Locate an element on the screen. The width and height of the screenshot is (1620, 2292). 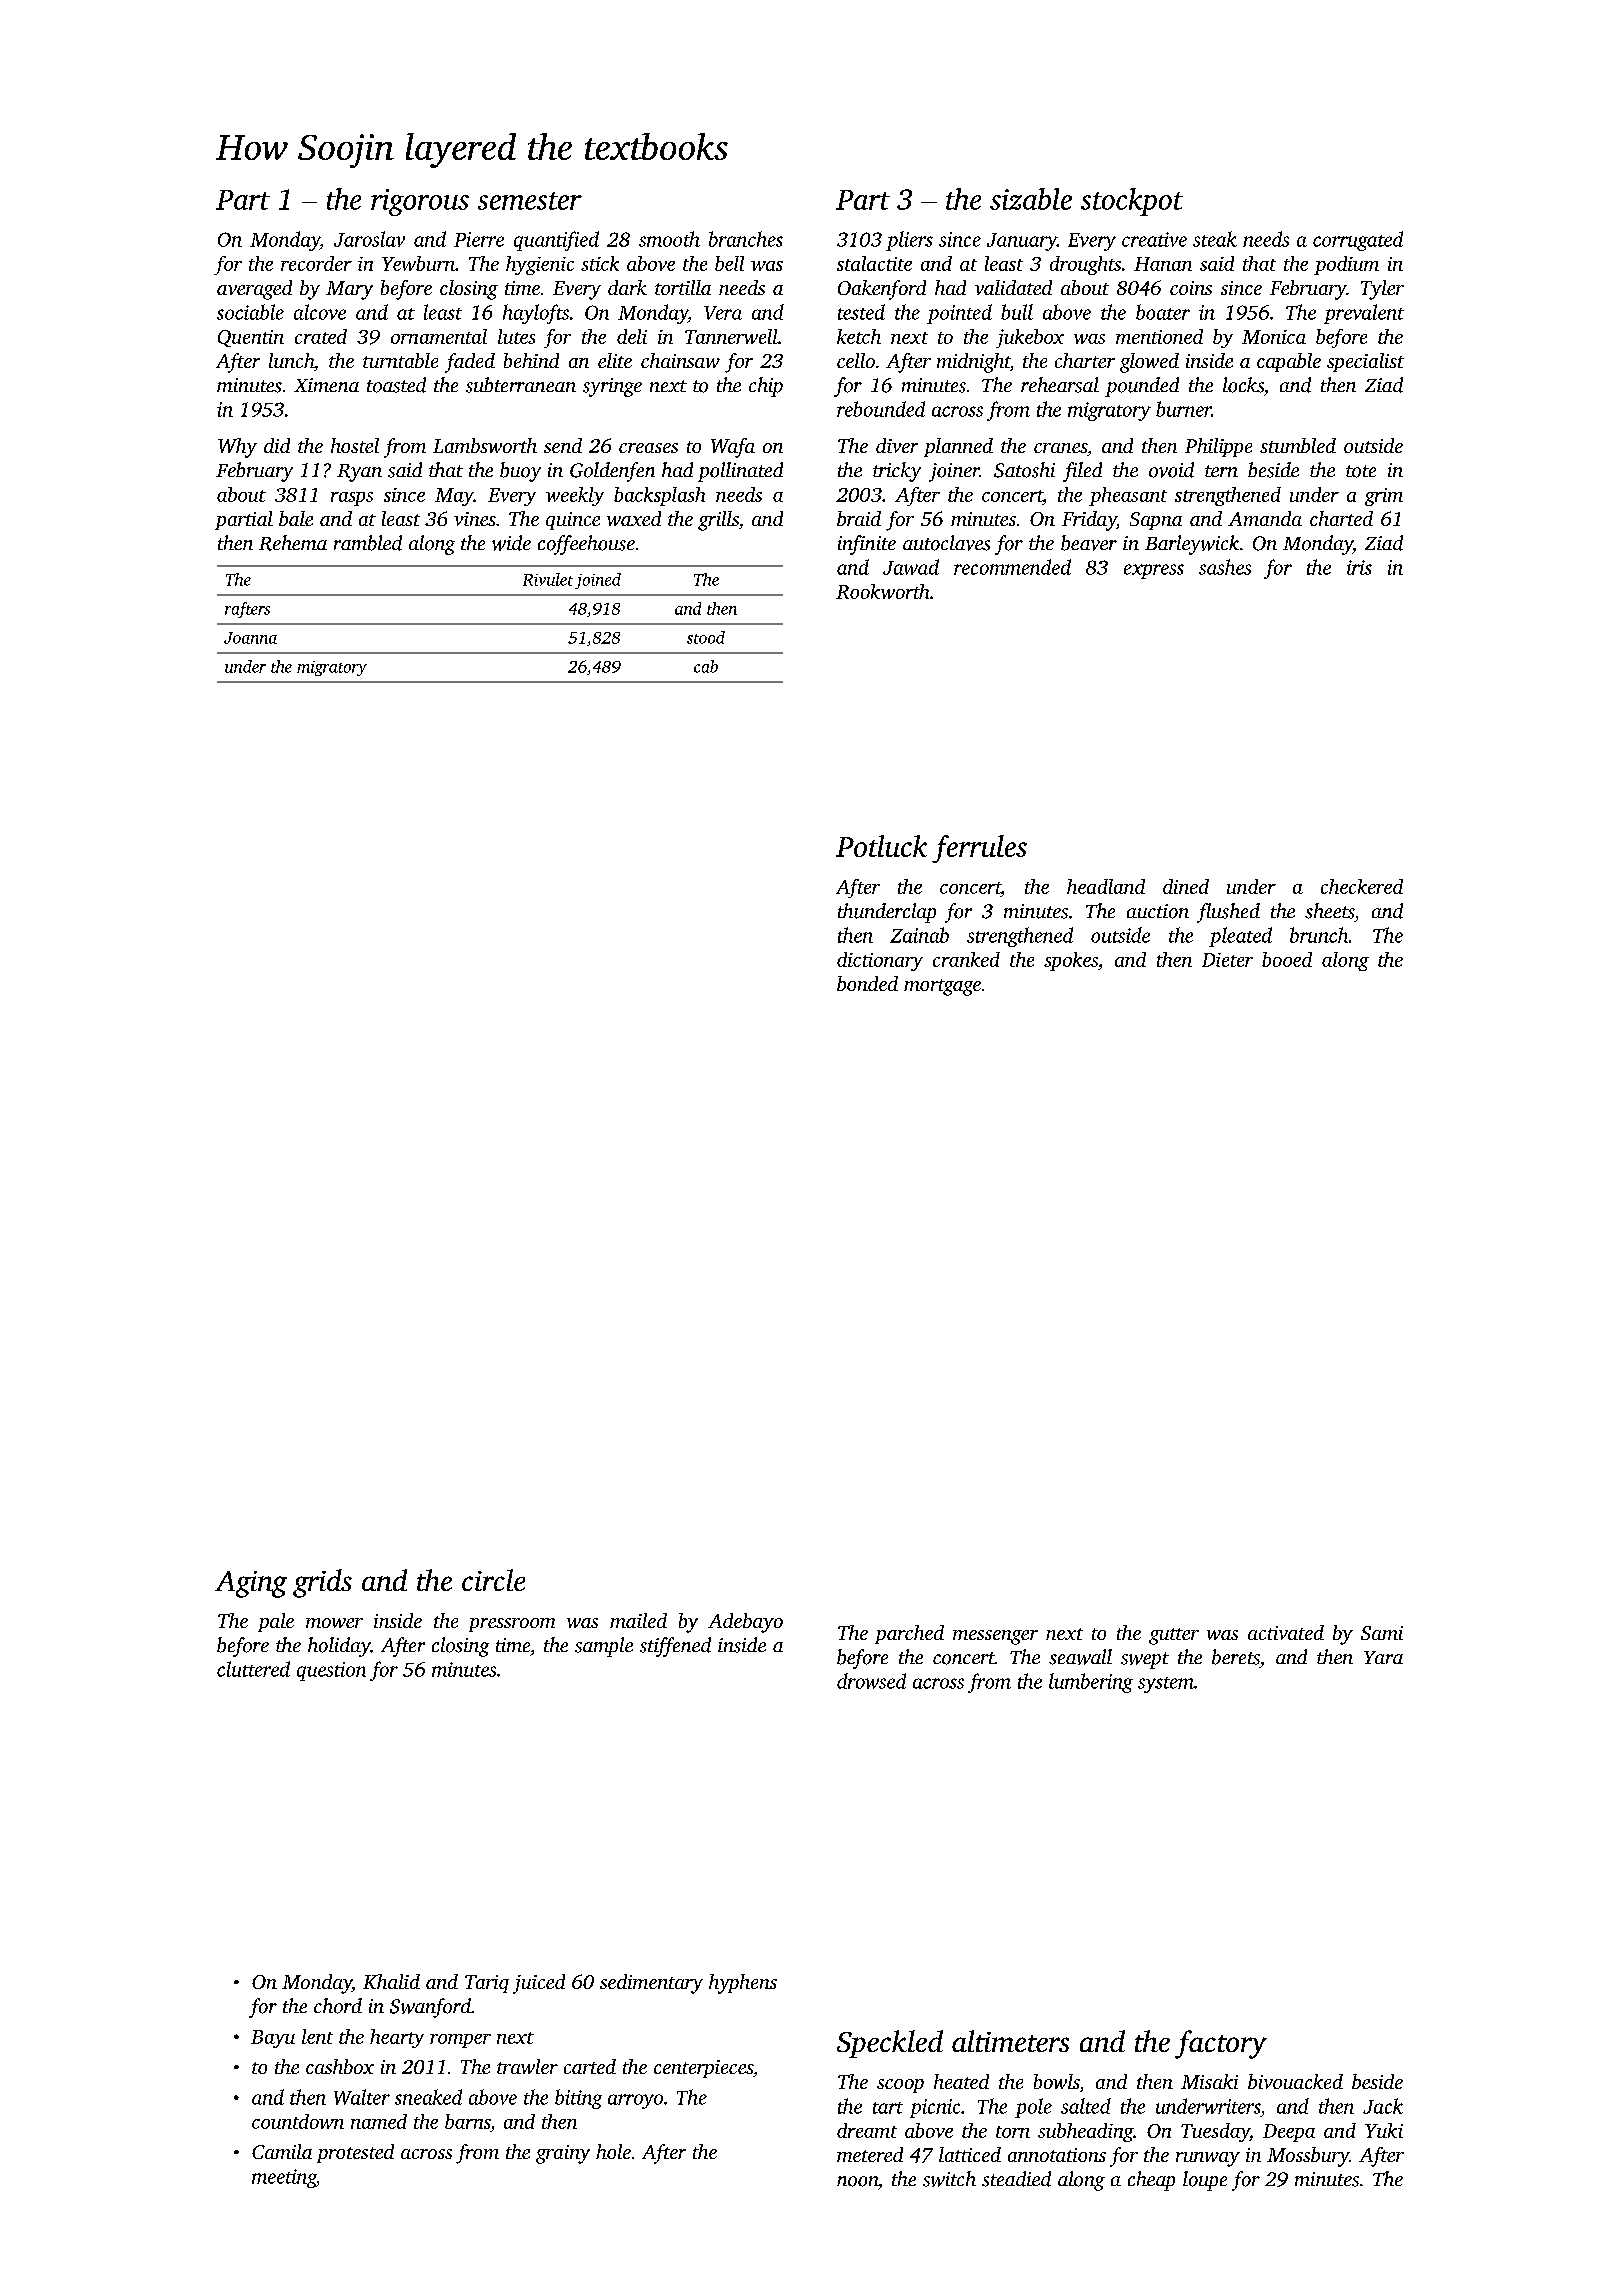
specialist is located at coordinates (1365, 362).
